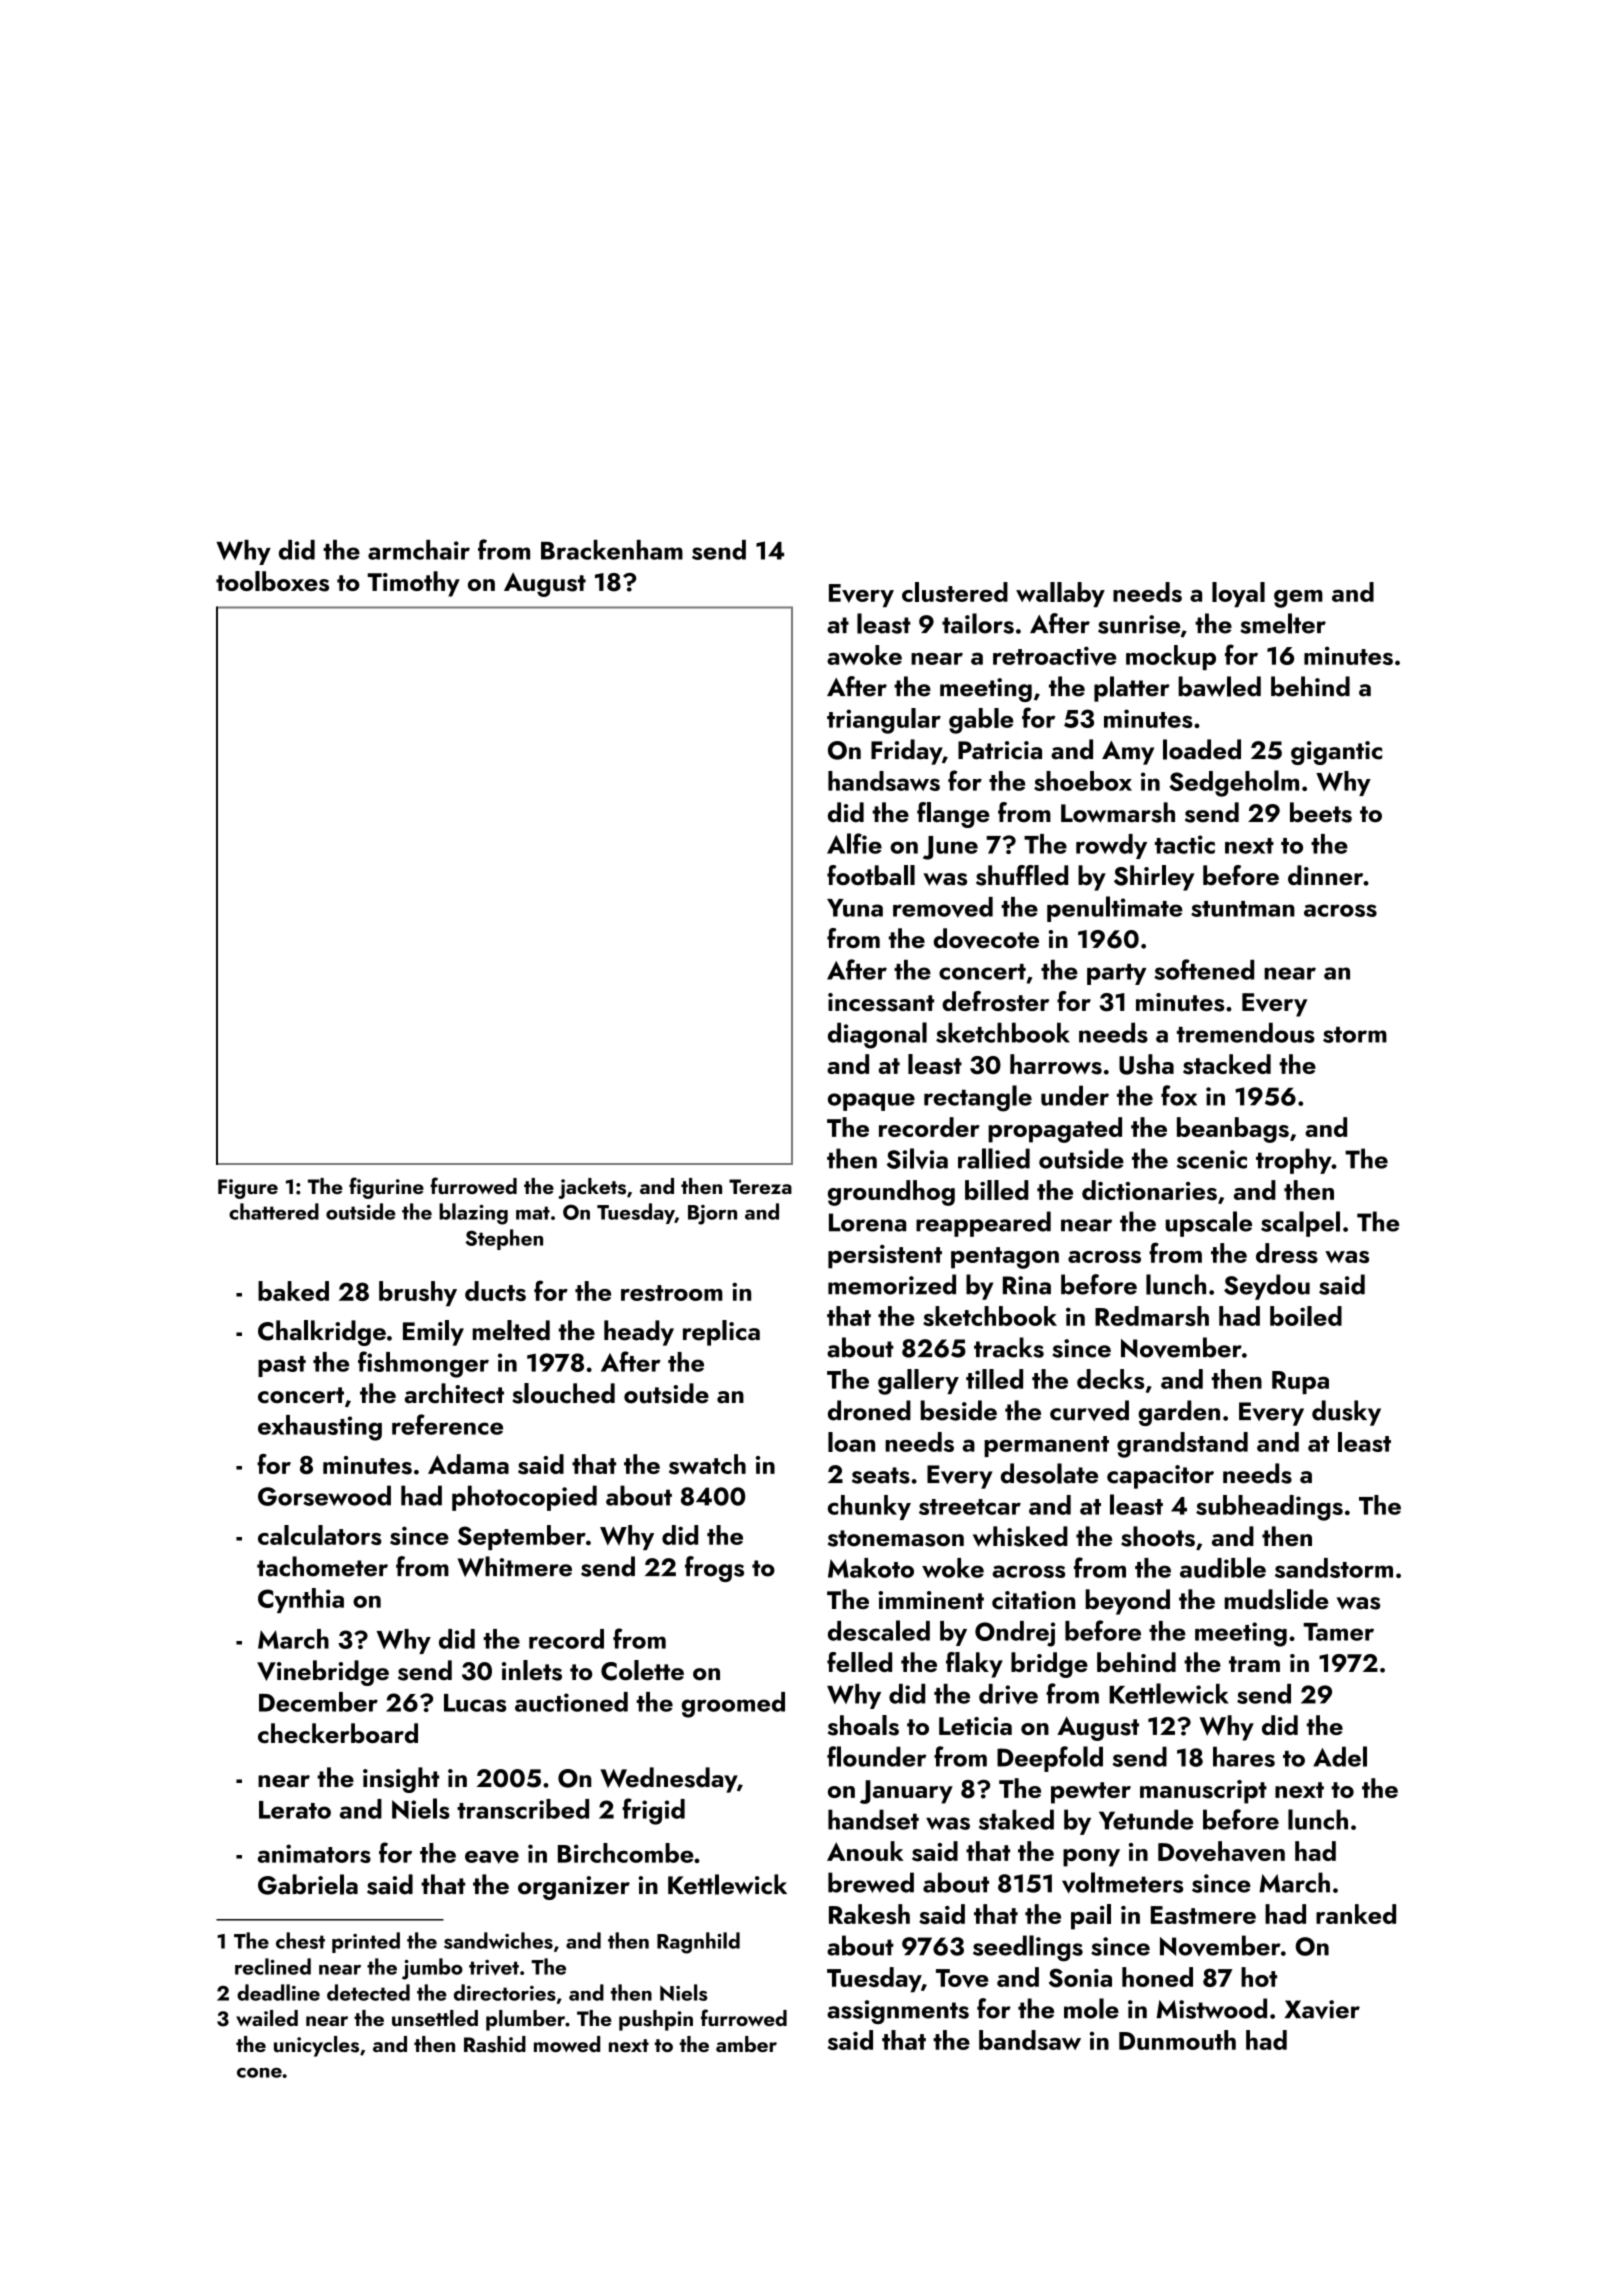 This image has width=1620, height=2292. What do you see at coordinates (955, 592) in the image?
I see `clustered` at bounding box center [955, 592].
